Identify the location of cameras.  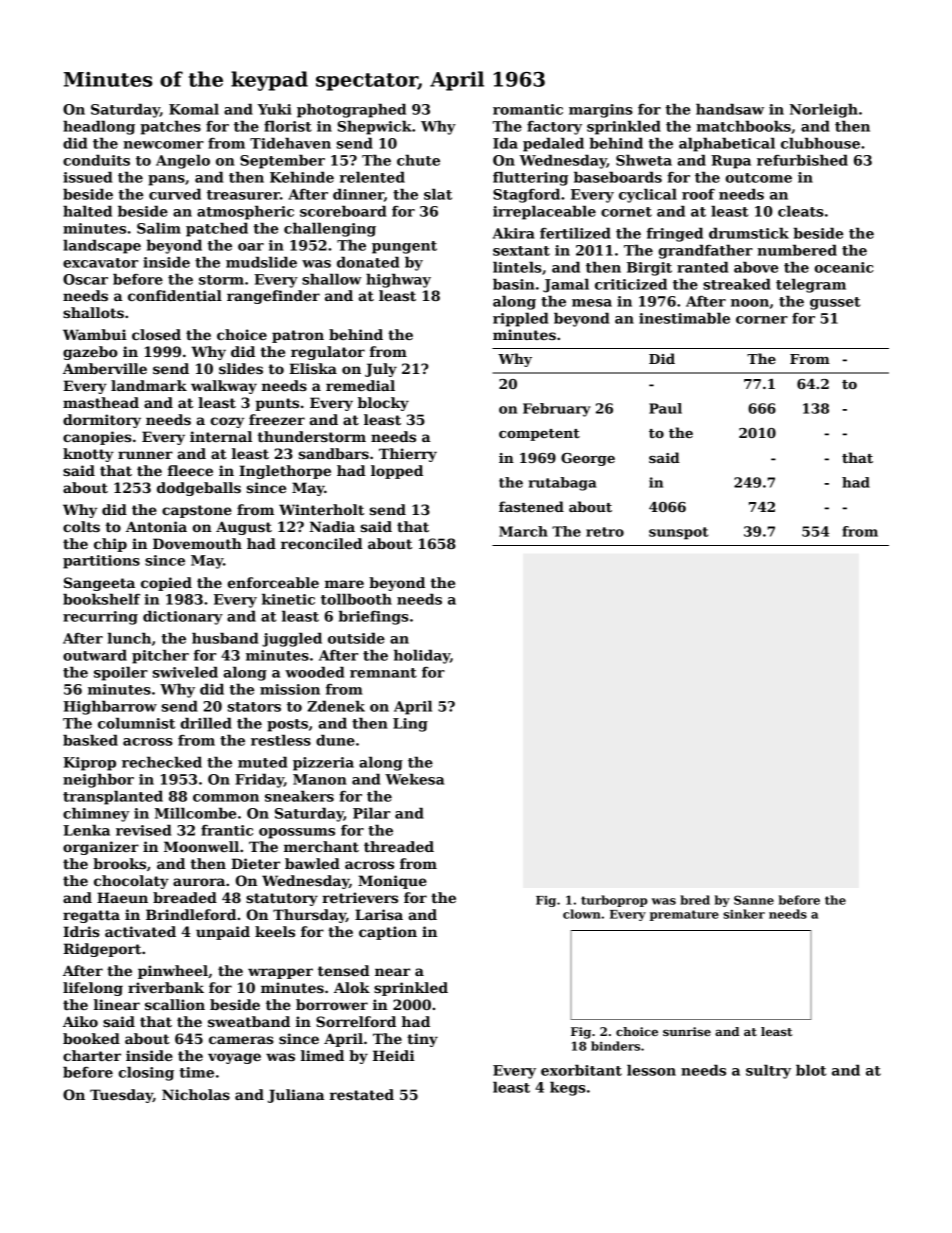
(241, 1040).
